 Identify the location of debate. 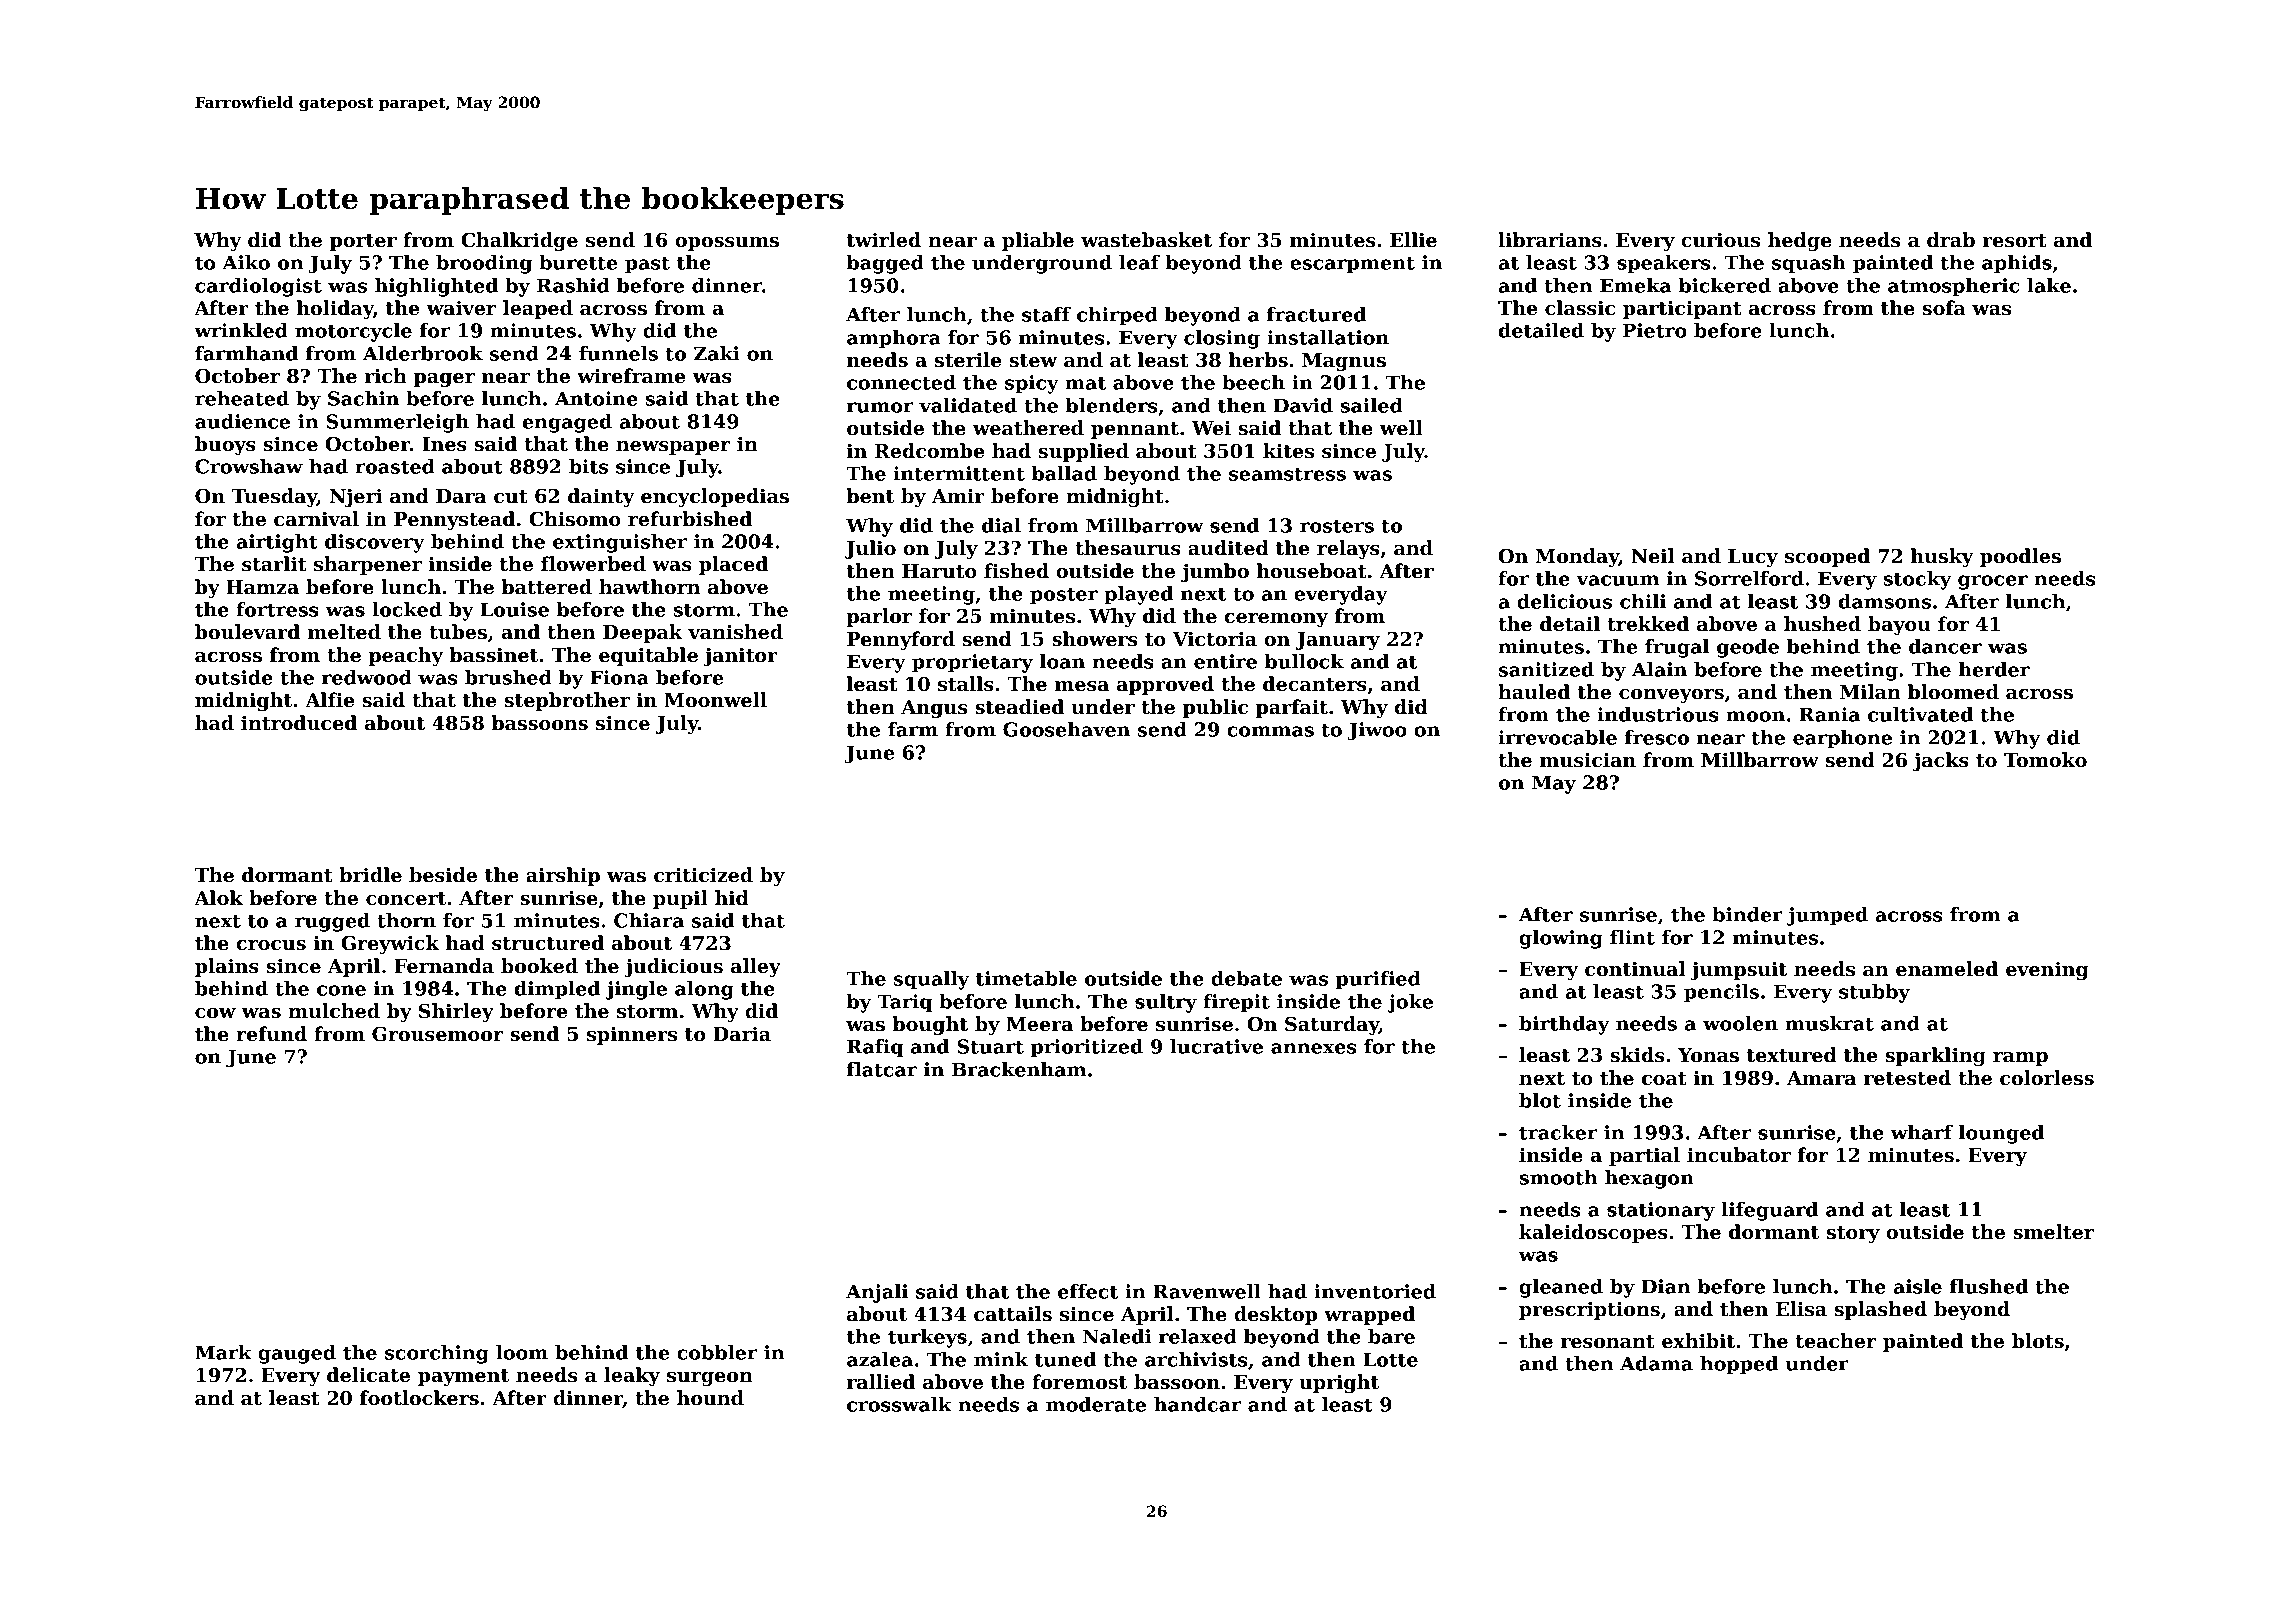
(1246, 978).
